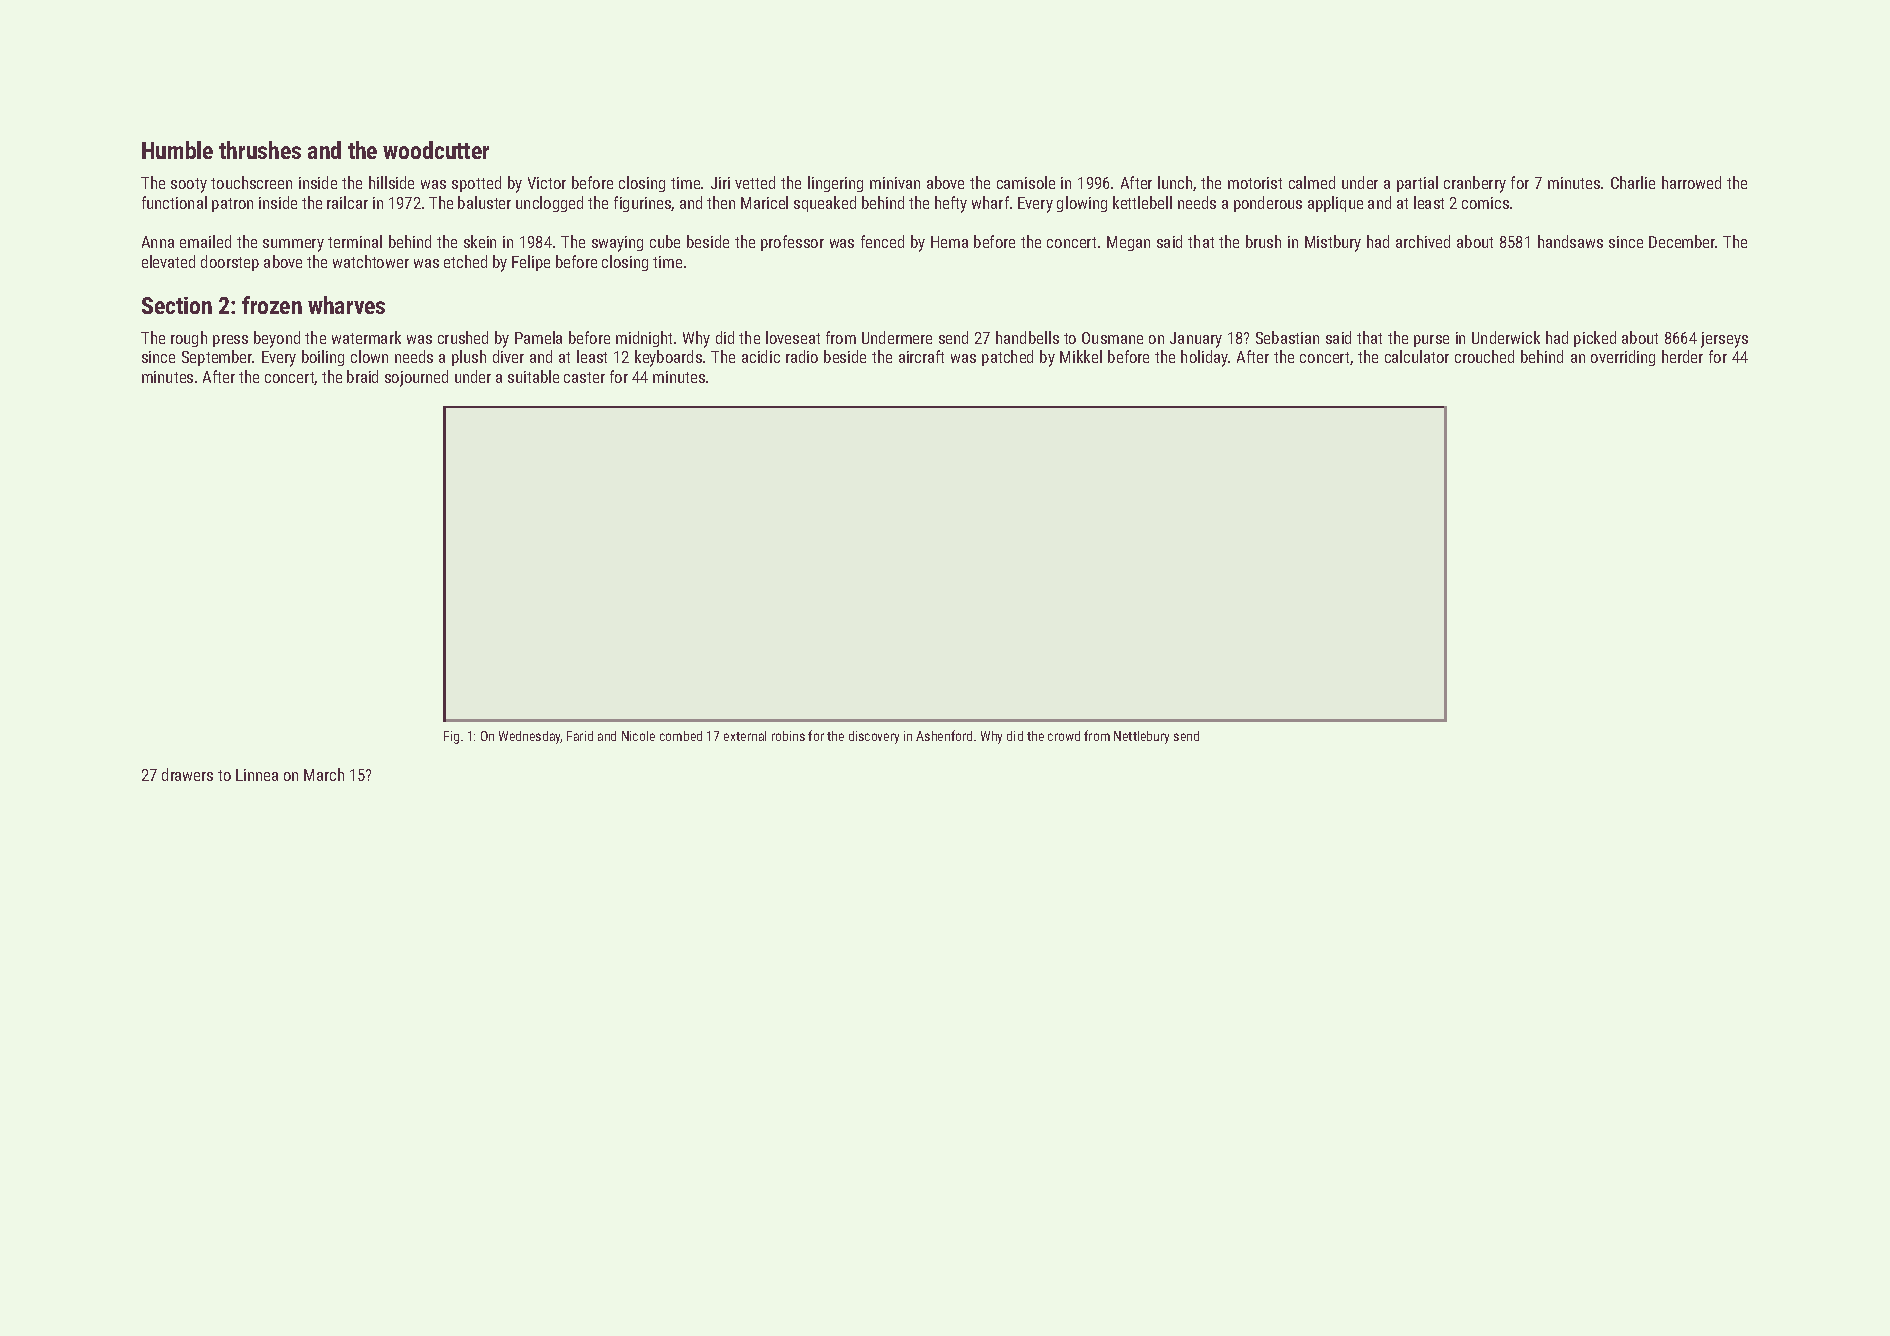 The image size is (1890, 1336). I want to click on external, so click(745, 736).
